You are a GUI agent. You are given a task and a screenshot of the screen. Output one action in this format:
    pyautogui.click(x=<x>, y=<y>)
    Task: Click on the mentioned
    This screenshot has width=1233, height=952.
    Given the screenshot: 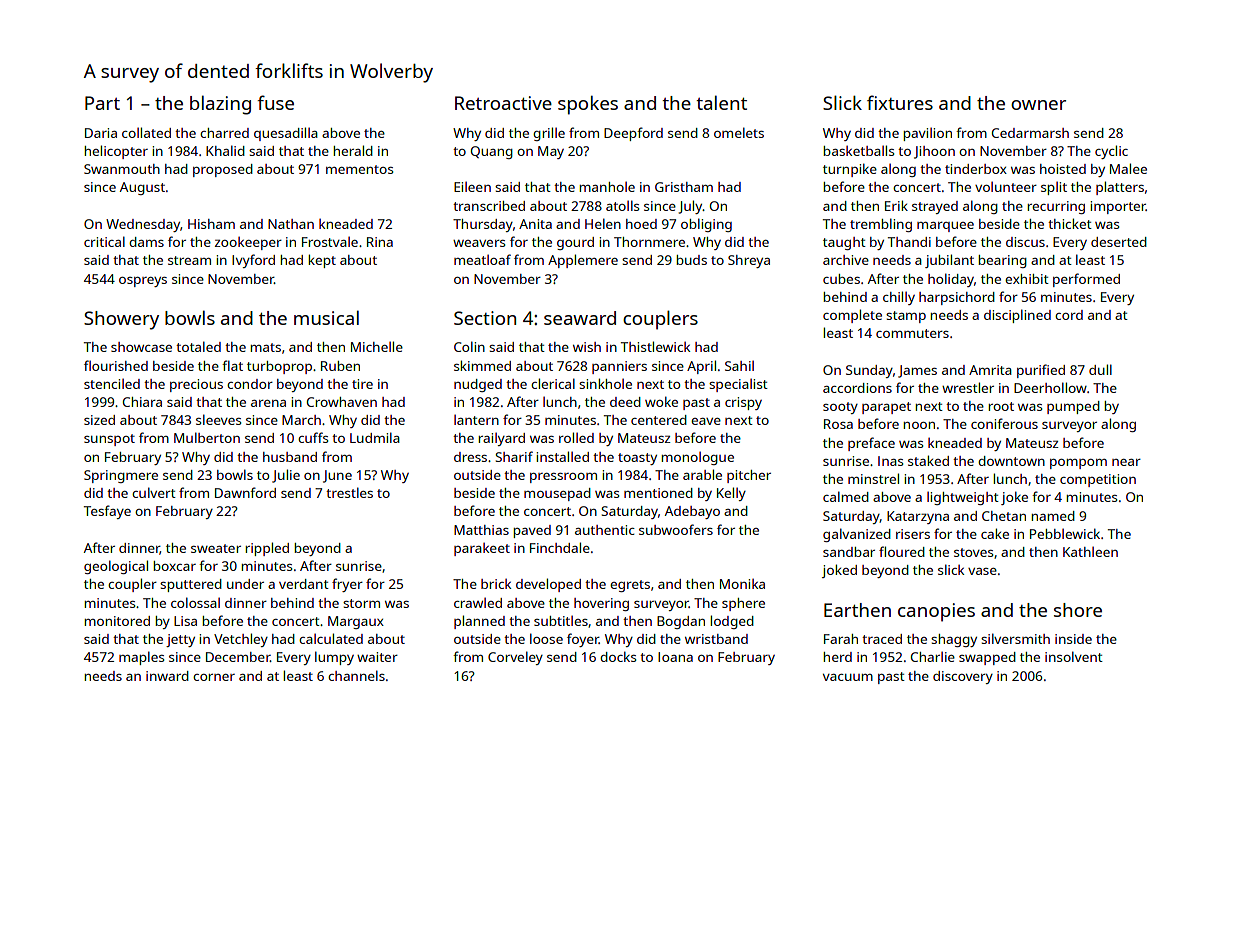 What is the action you would take?
    pyautogui.click(x=658, y=493)
